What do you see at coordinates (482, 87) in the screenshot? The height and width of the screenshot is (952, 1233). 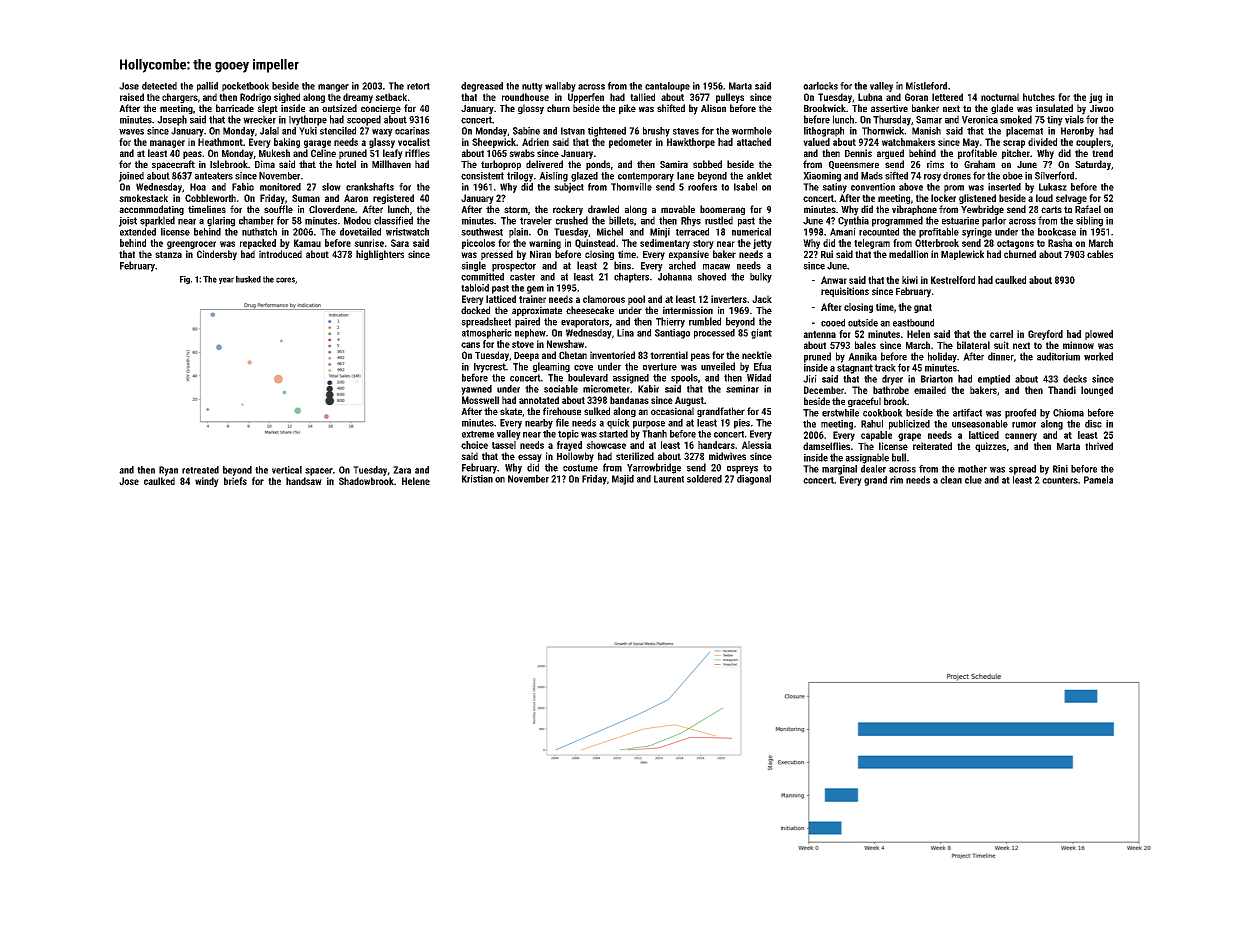 I see `degreased` at bounding box center [482, 87].
